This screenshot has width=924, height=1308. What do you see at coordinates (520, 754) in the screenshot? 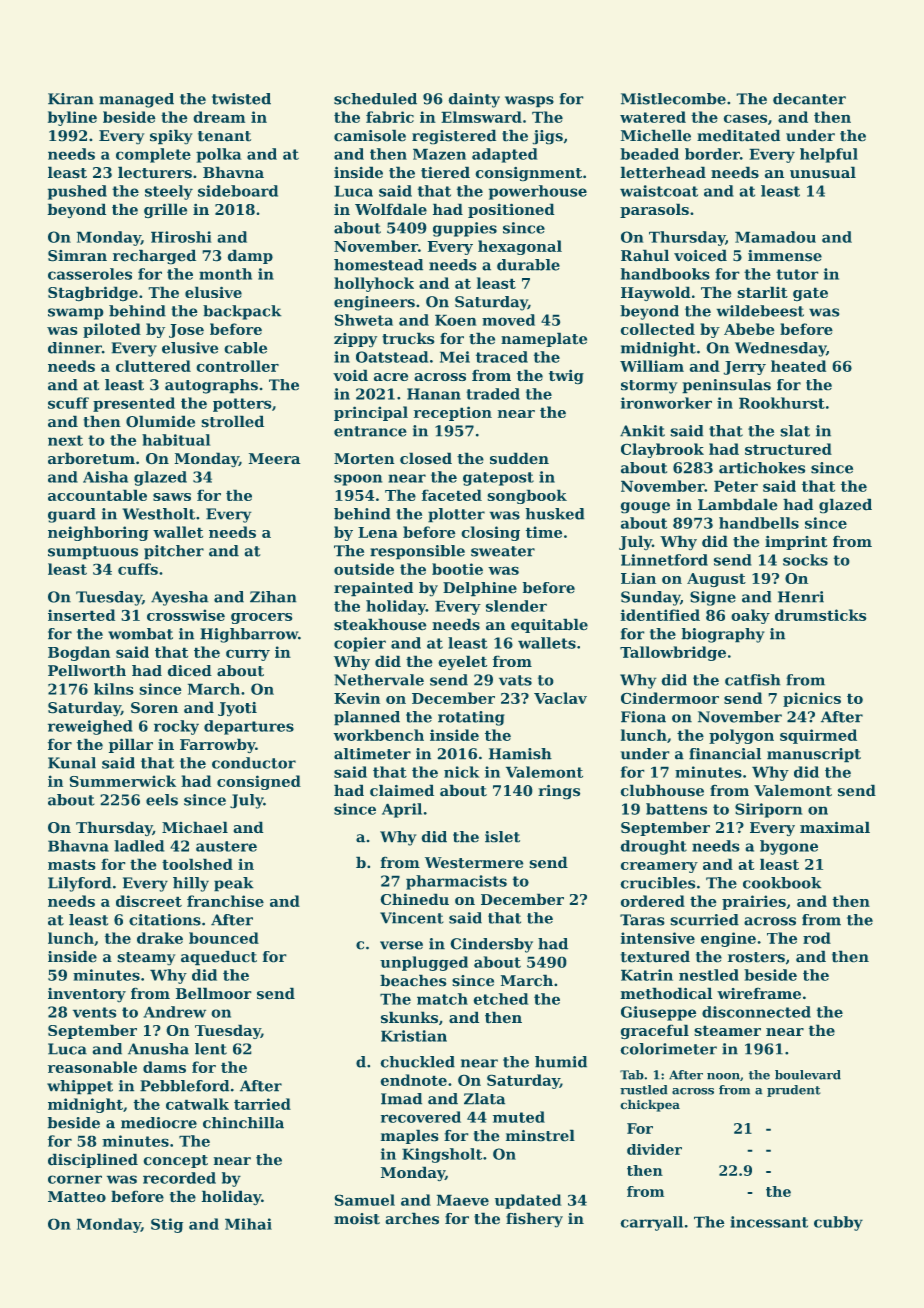
I see `Hamish` at bounding box center [520, 754].
